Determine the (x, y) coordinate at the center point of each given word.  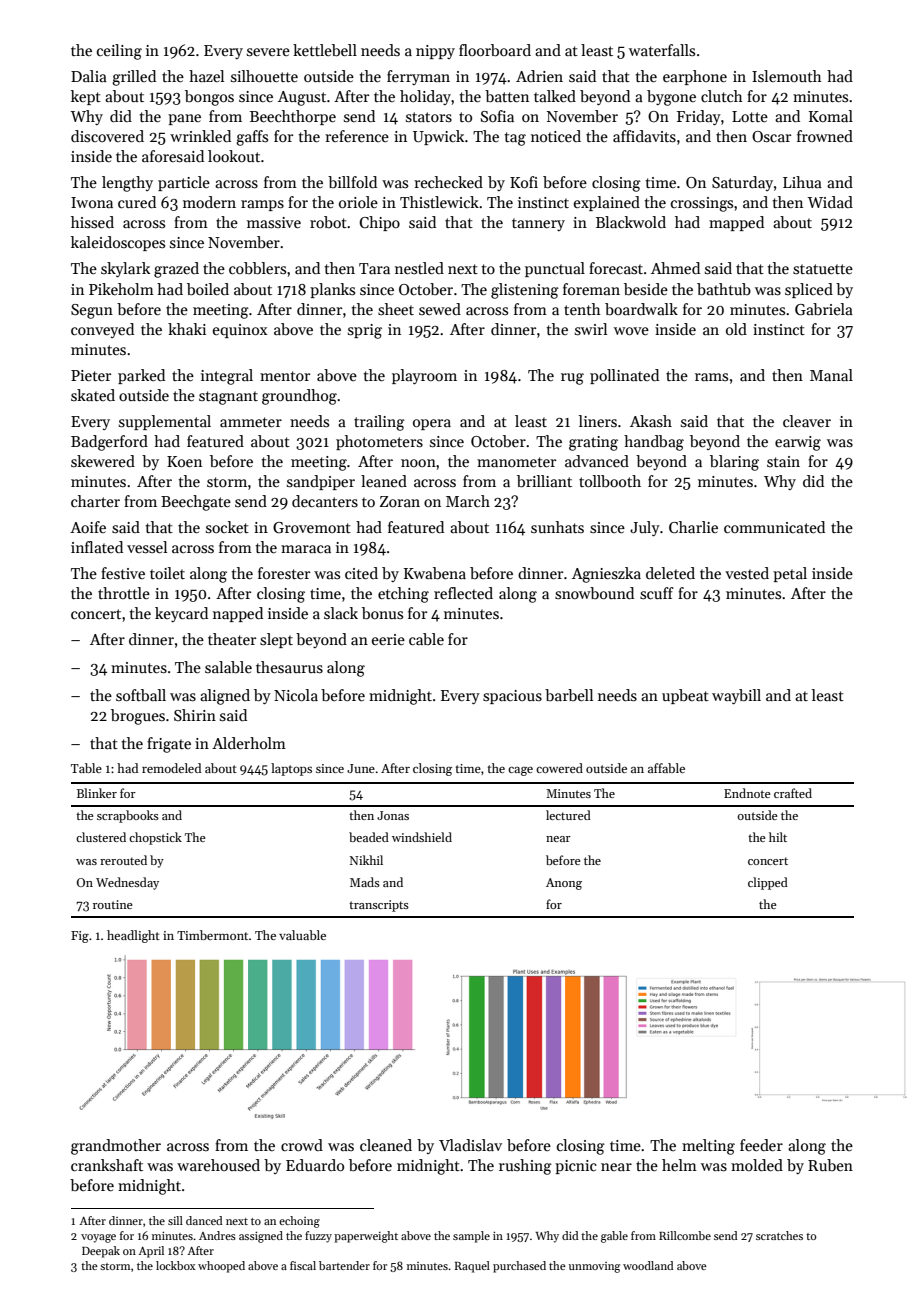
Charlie (693, 527)
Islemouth (787, 76)
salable (228, 667)
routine (113, 904)
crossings (702, 204)
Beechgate (196, 503)
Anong (564, 884)
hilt (778, 837)
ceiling (119, 52)
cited (361, 573)
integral (227, 377)
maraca (306, 549)
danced (204, 1220)
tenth (582, 309)
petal (790, 574)
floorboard (495, 50)
